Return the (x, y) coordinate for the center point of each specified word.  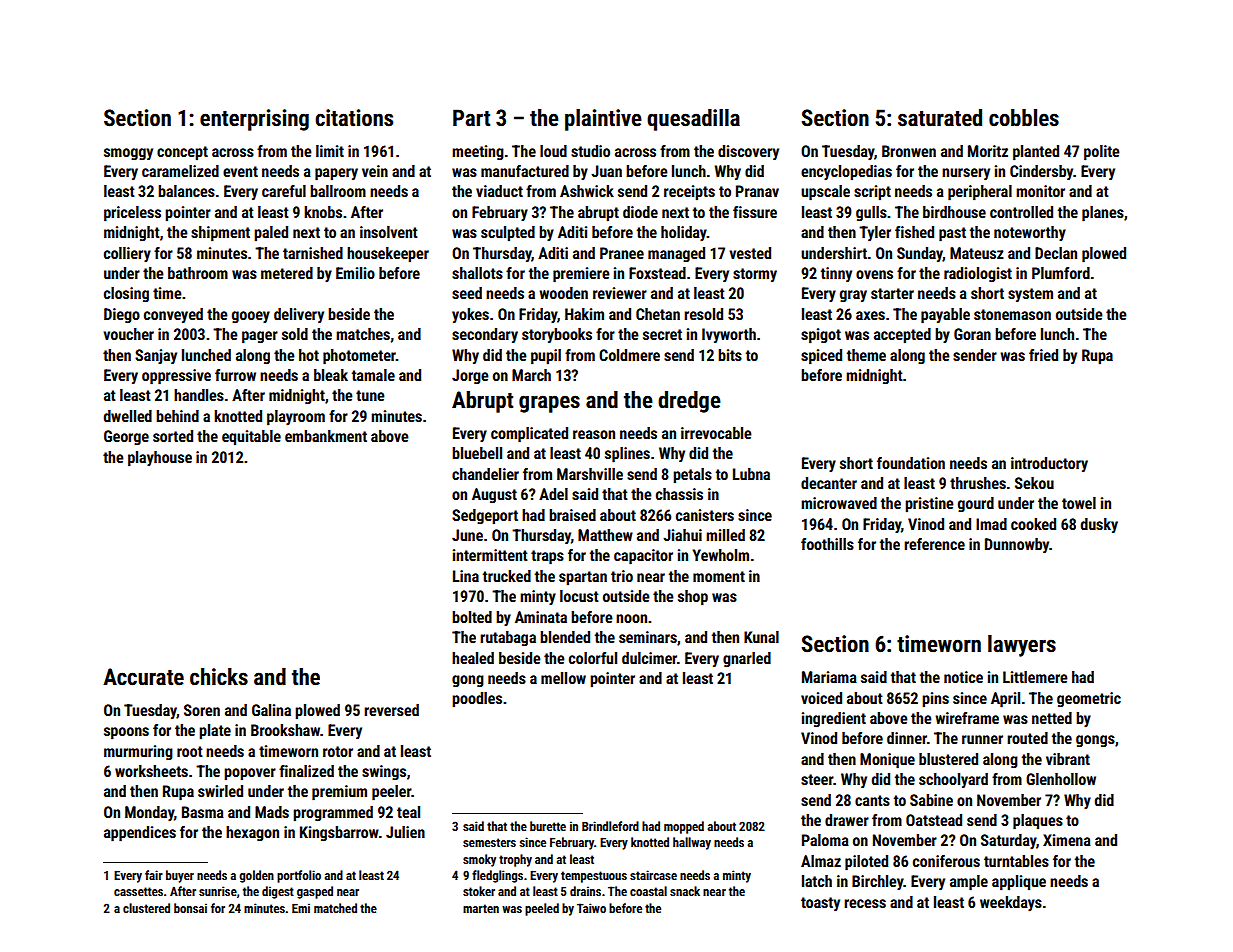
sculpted (508, 234)
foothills (827, 544)
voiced (821, 698)
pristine (929, 505)
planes (1103, 214)
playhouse (160, 459)
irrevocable (716, 433)
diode (640, 212)
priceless (132, 214)
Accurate (143, 677)
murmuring (138, 752)
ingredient (834, 719)
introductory (1049, 464)
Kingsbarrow (339, 833)
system (1030, 295)
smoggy (128, 154)
